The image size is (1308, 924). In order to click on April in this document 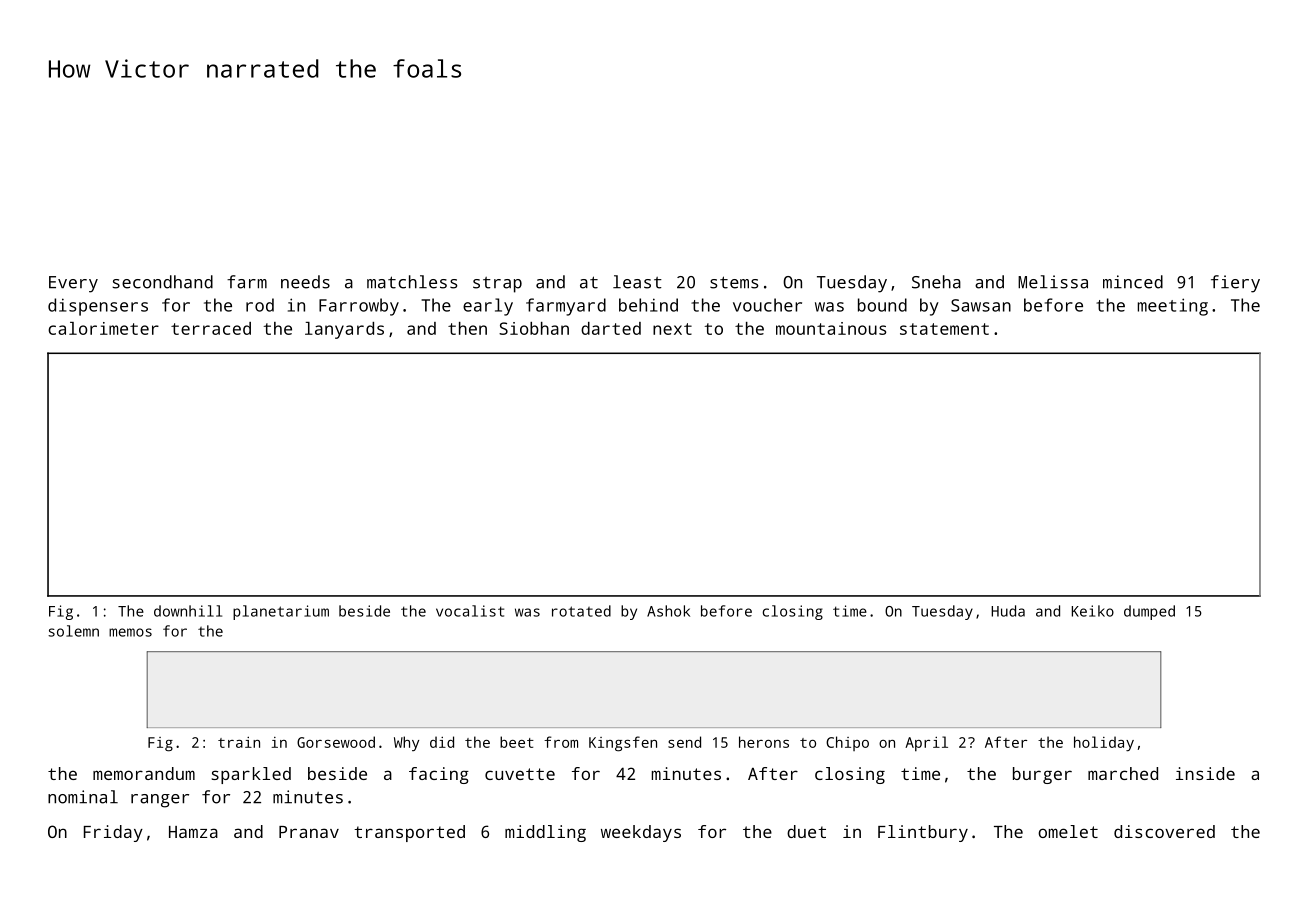, I will do `click(926, 743)`.
